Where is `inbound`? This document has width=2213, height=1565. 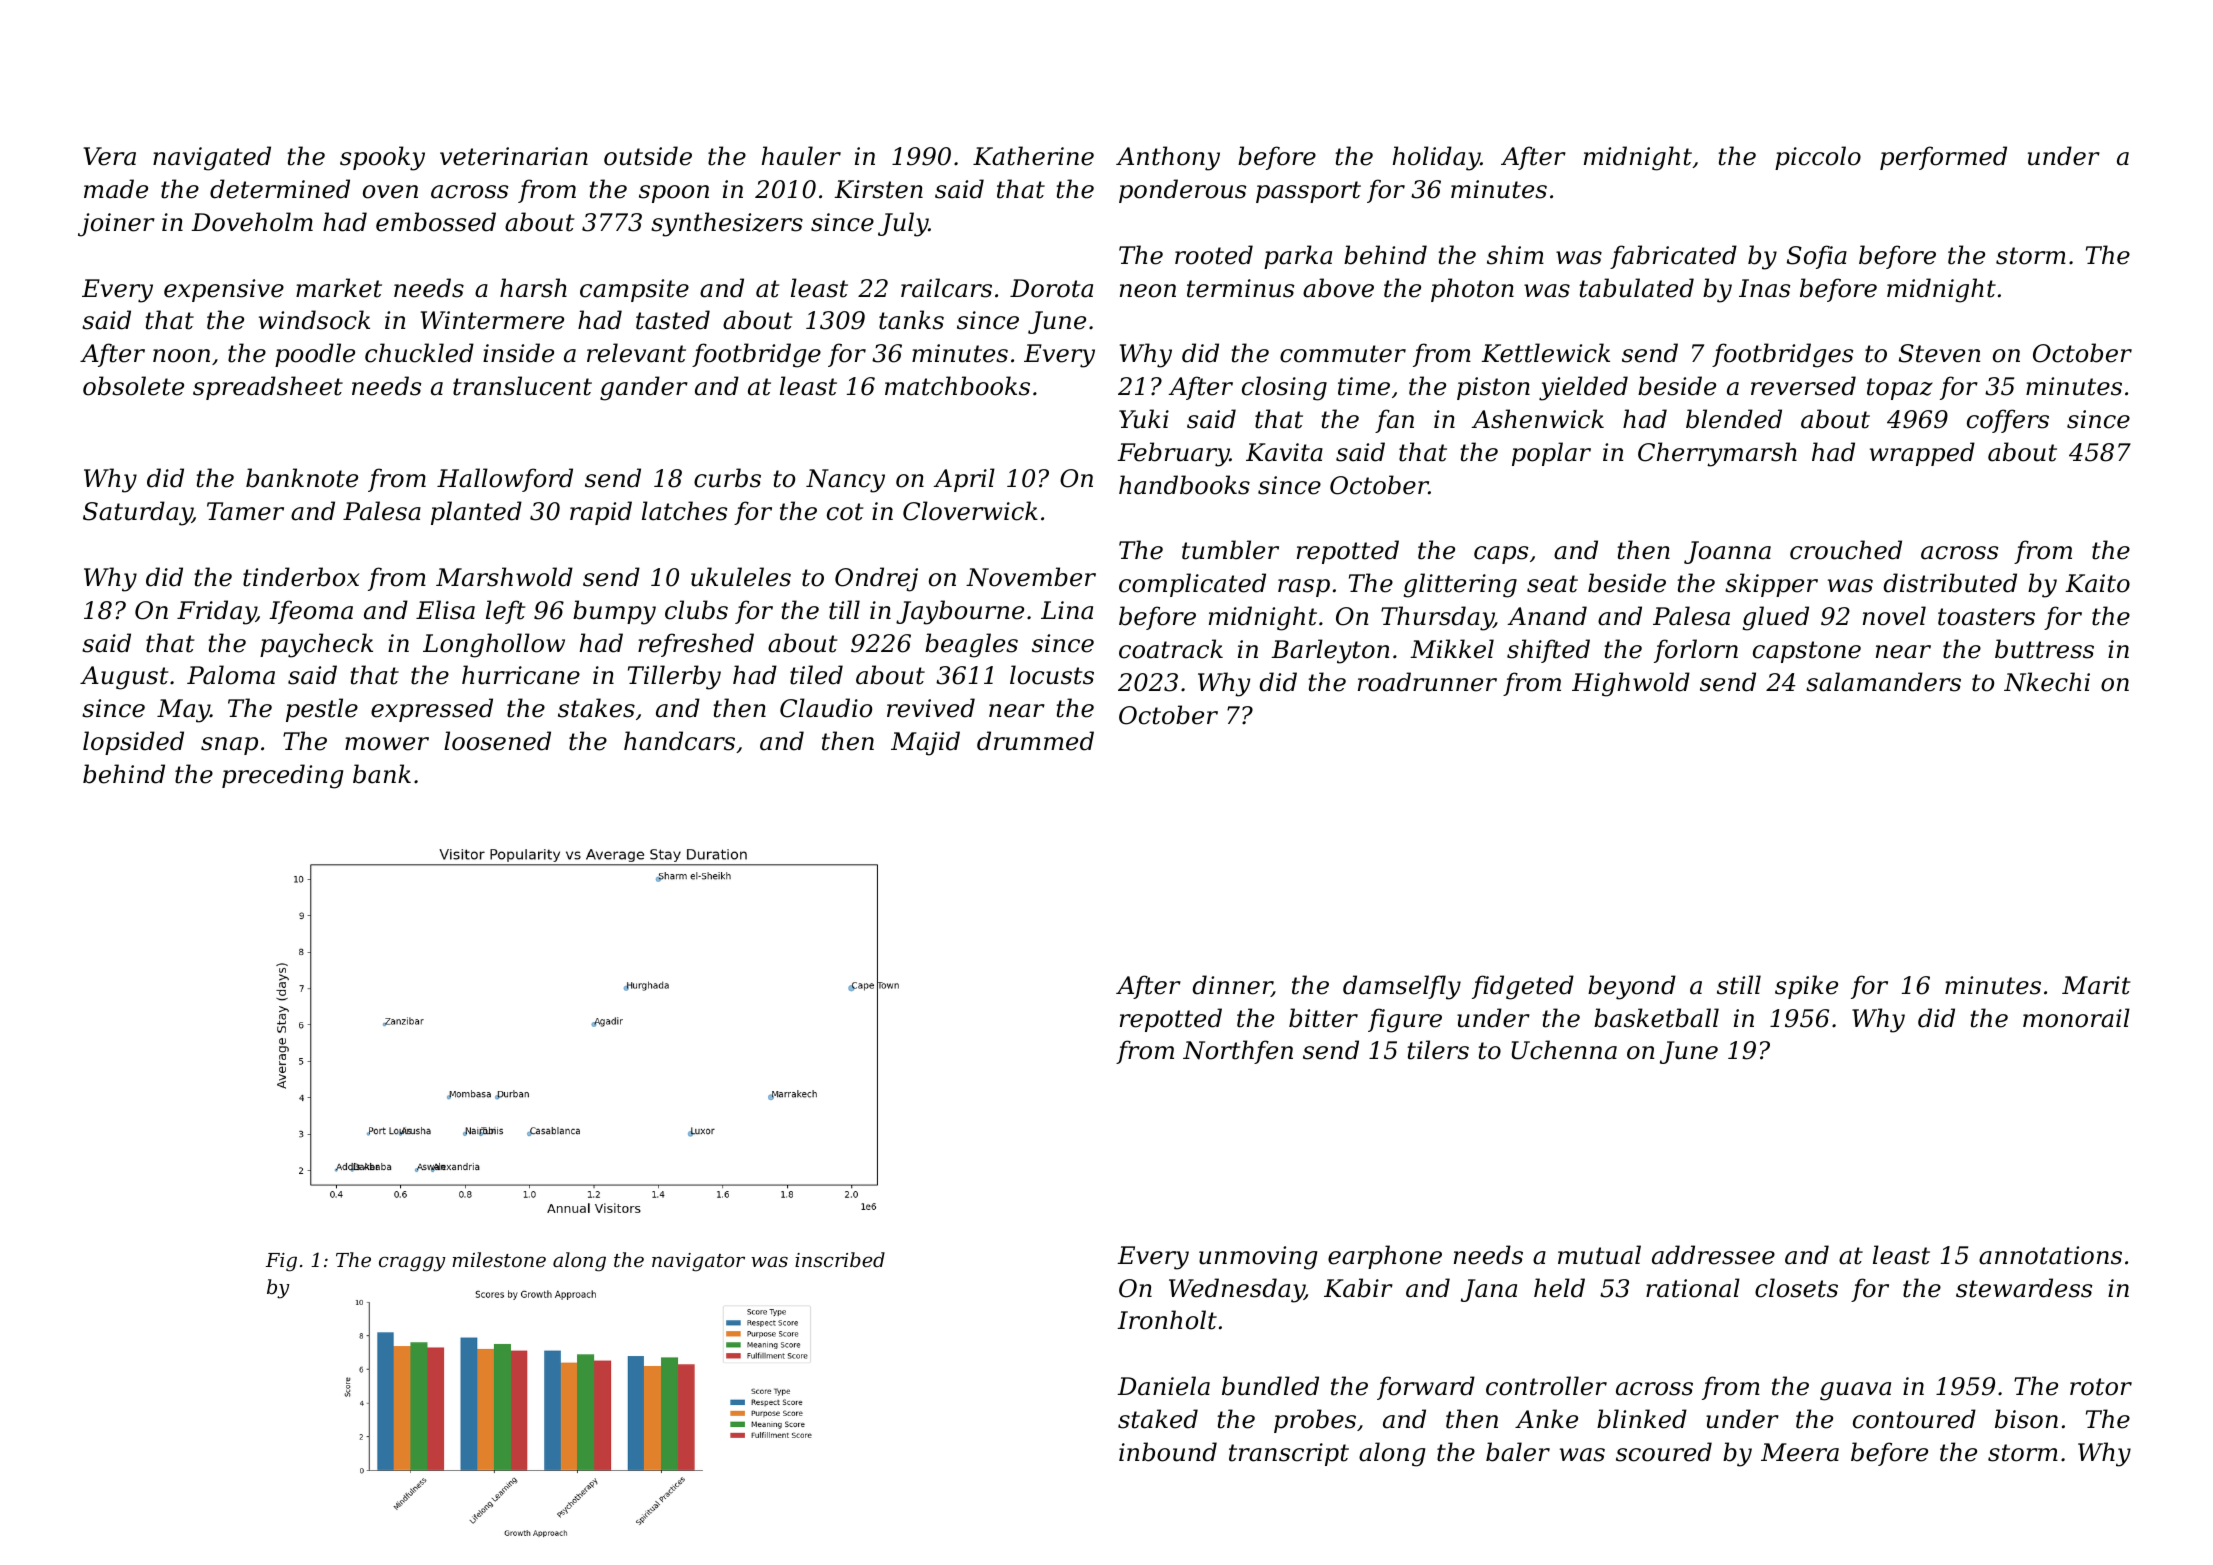 inbound is located at coordinates (1168, 1452).
